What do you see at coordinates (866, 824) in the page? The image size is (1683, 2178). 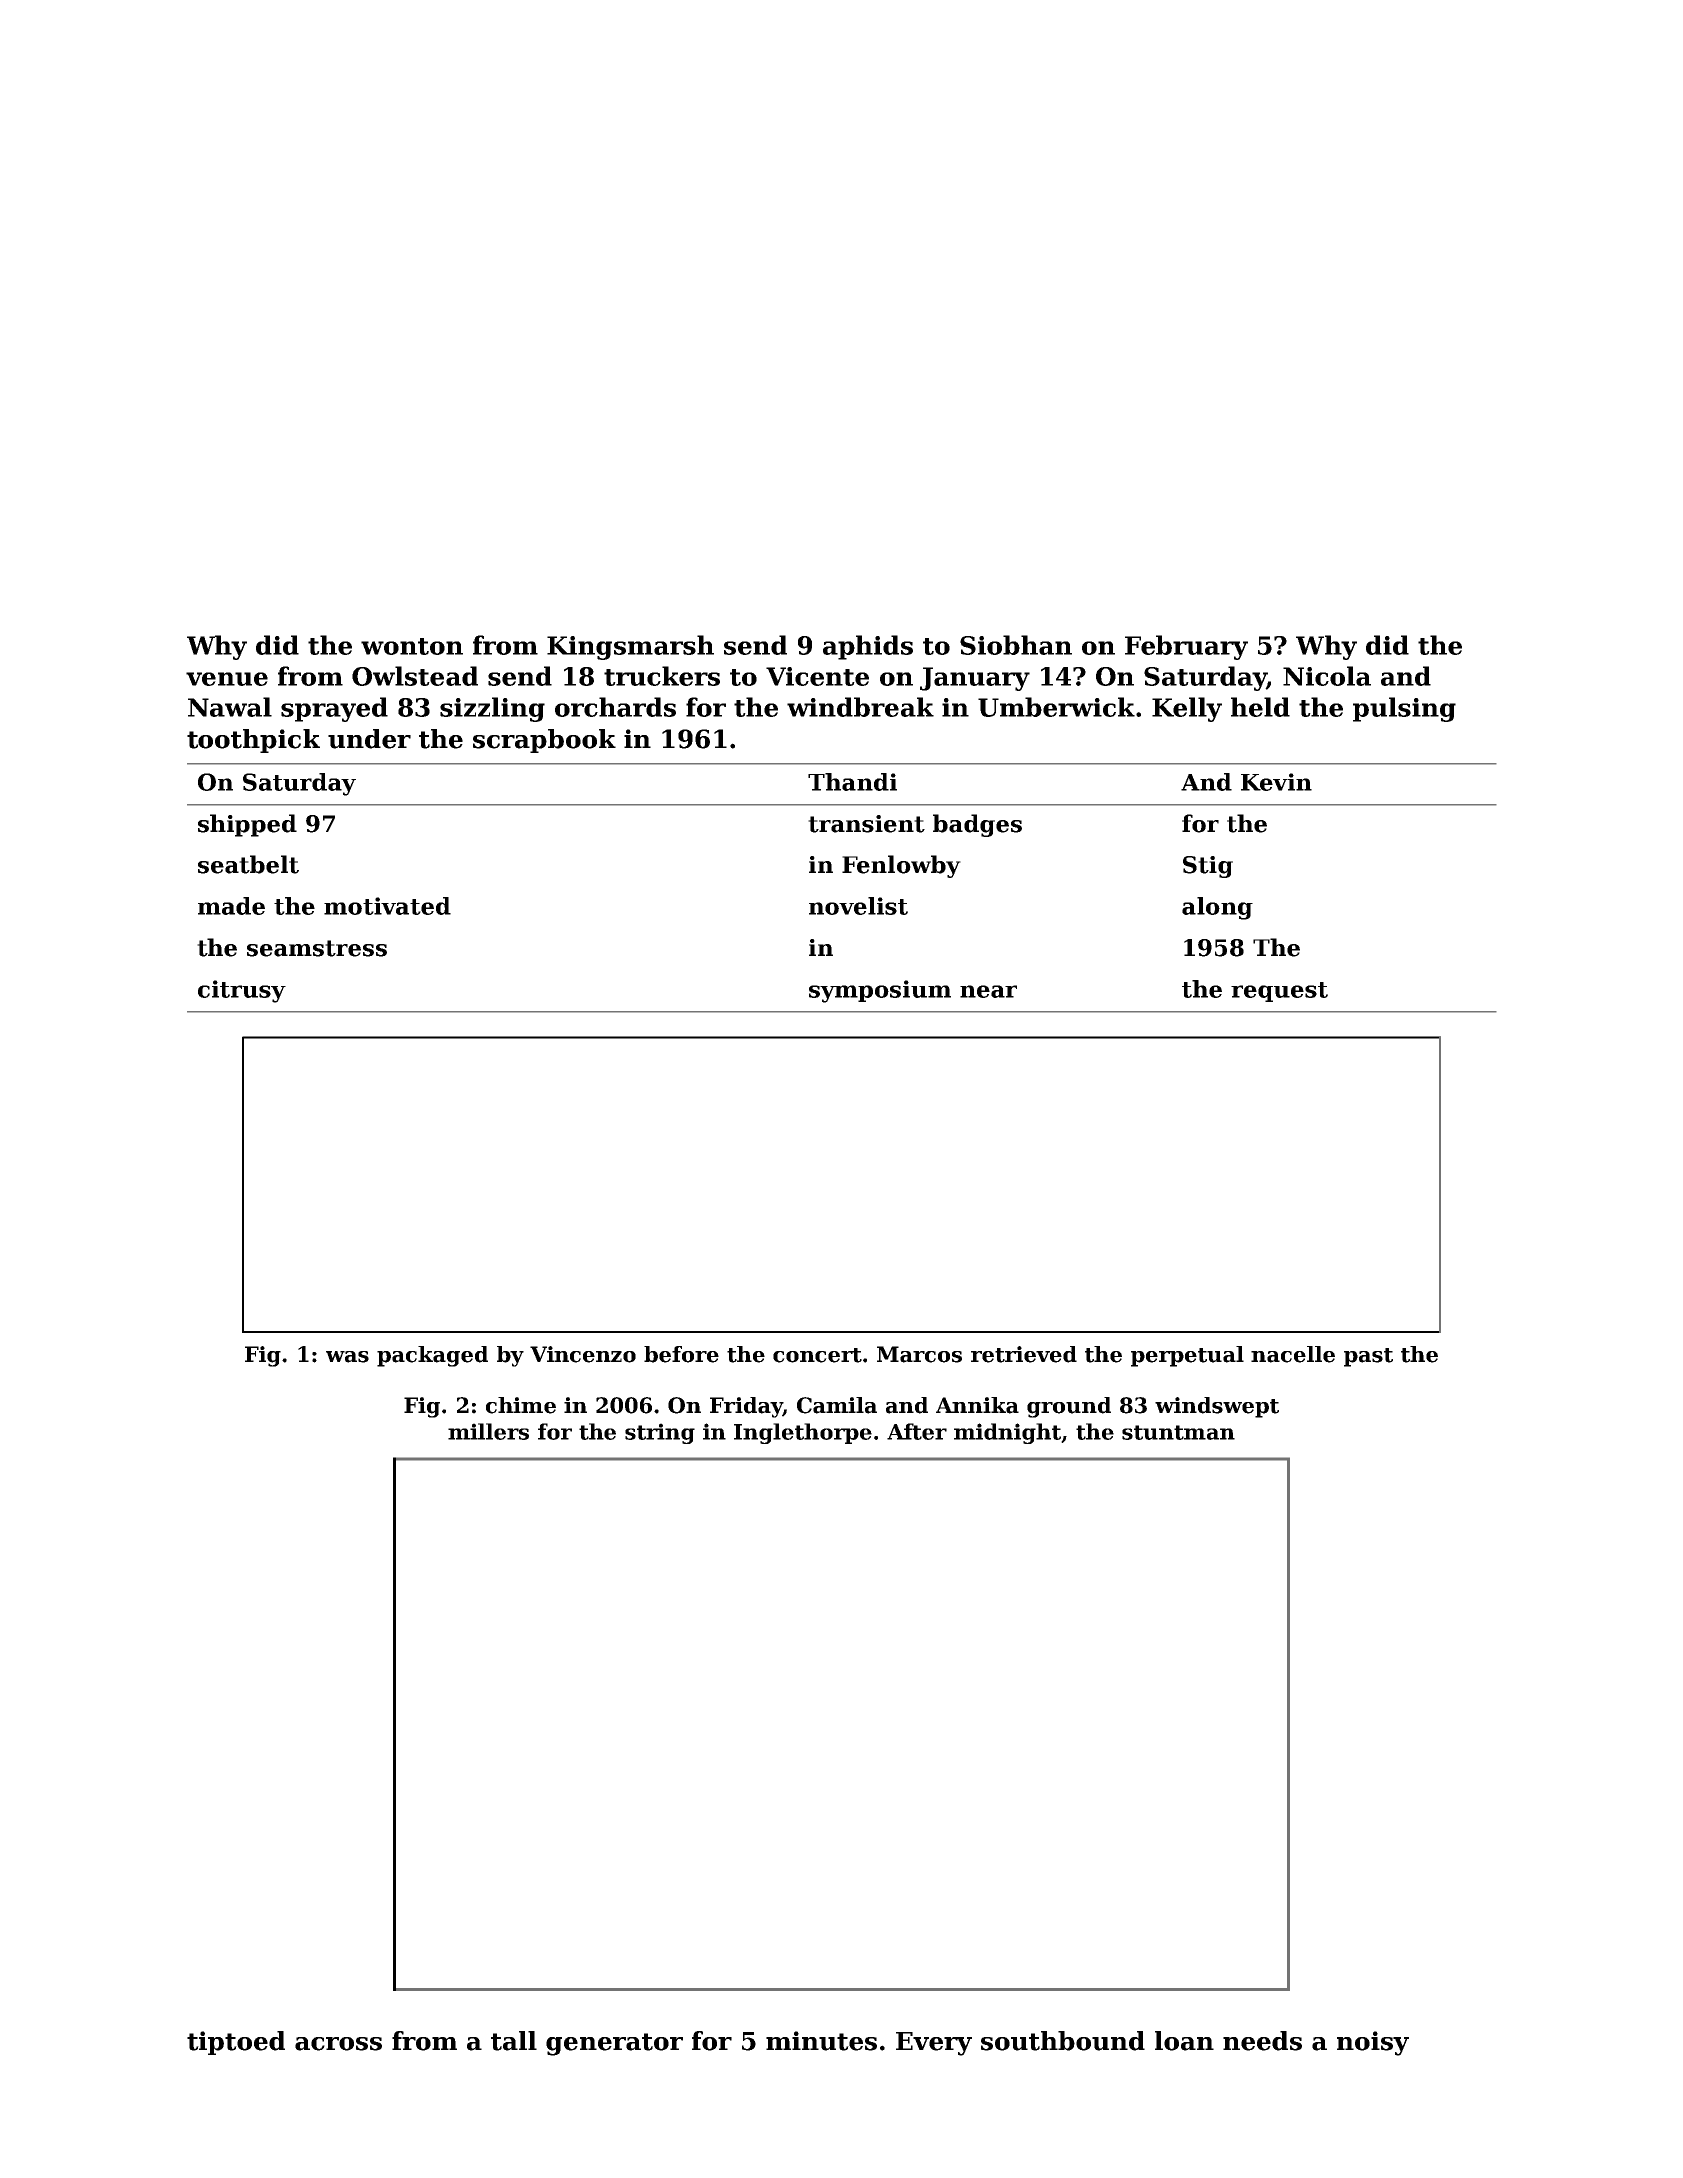 I see `transient` at bounding box center [866, 824].
